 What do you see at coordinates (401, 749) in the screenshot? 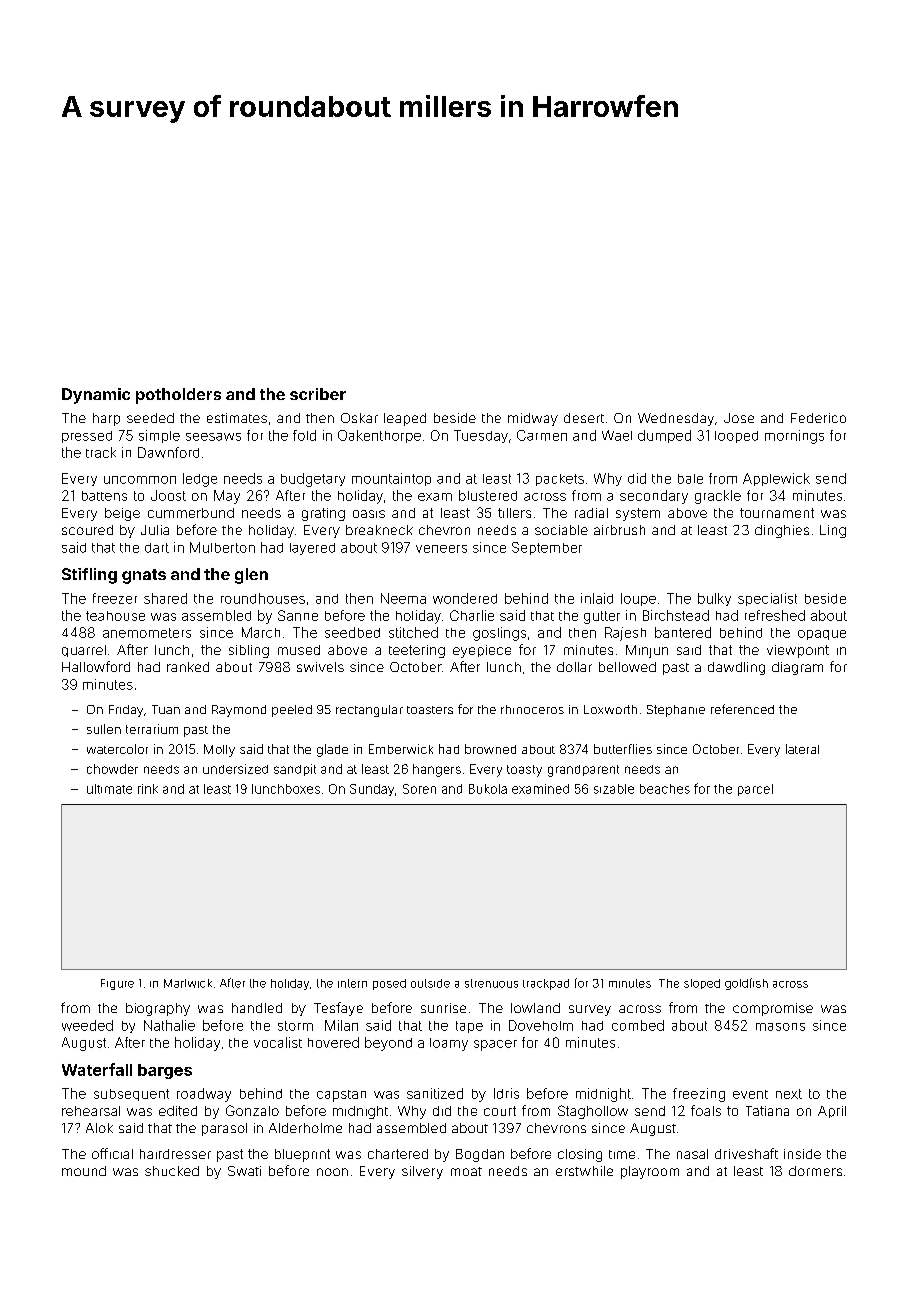
I see `Emberwick` at bounding box center [401, 749].
